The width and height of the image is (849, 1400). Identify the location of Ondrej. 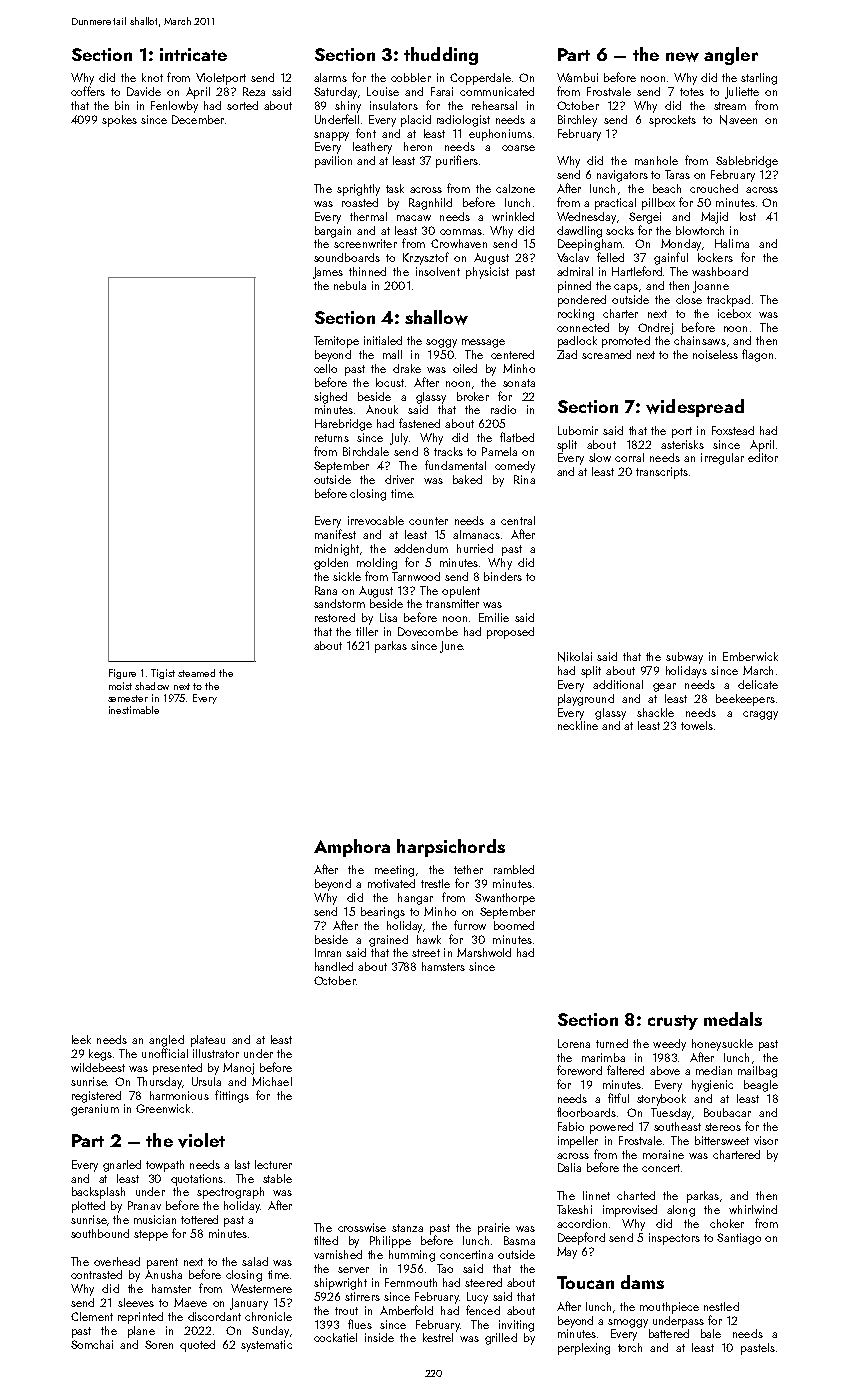
(655, 329).
